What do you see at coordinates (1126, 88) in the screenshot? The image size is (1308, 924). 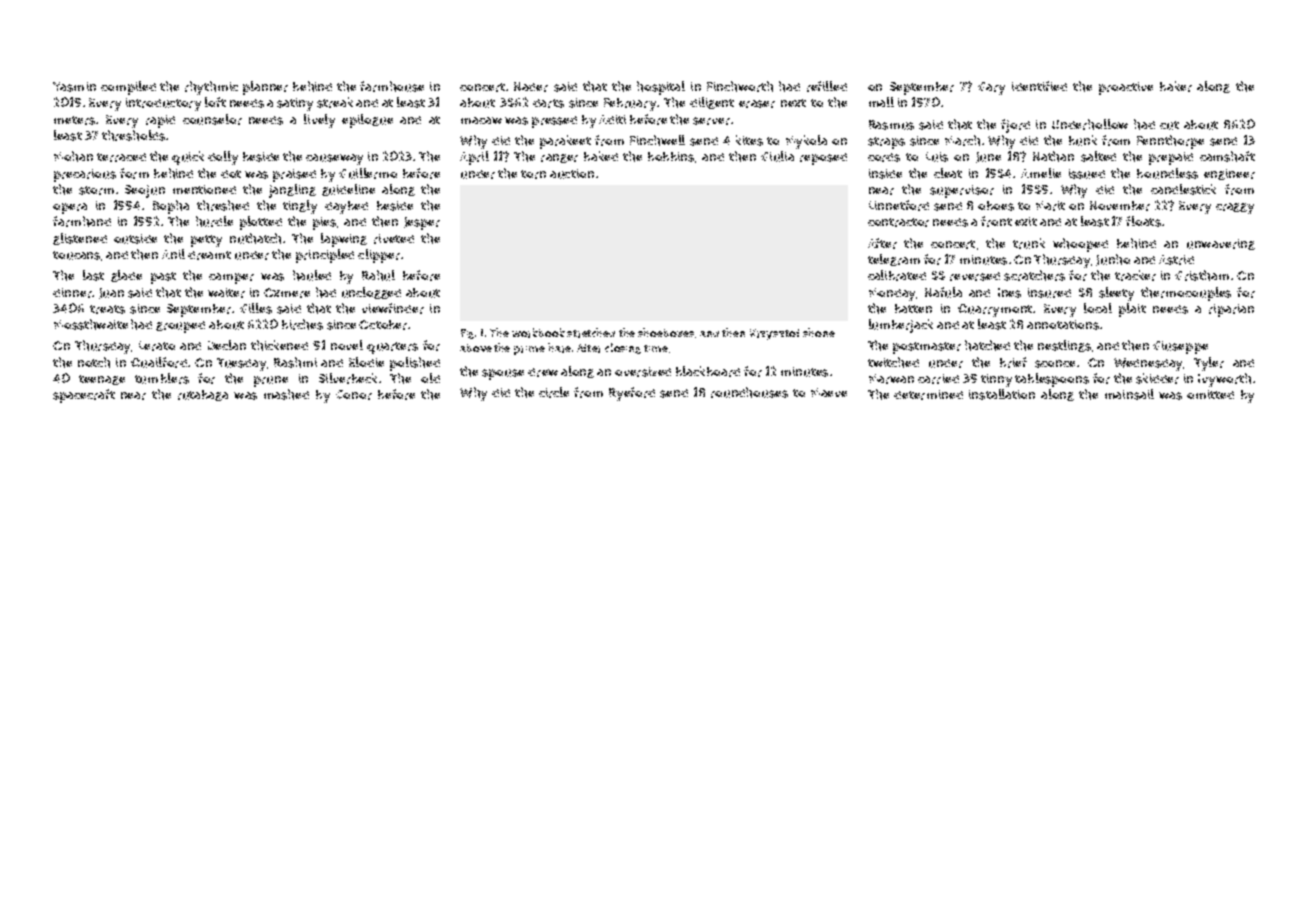 I see `proactive` at bounding box center [1126, 88].
